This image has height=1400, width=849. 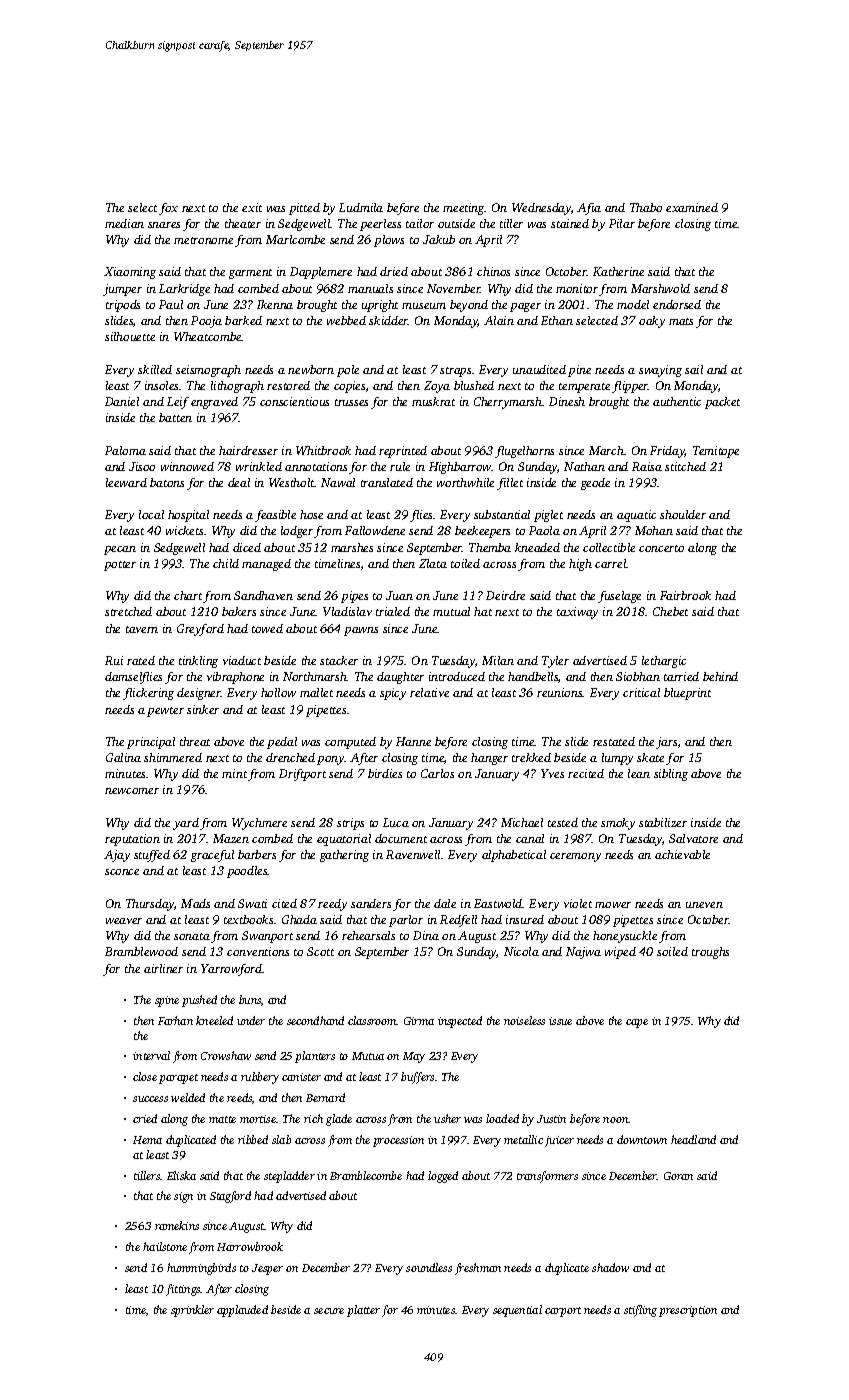 I want to click on fittings, so click(x=183, y=1290).
